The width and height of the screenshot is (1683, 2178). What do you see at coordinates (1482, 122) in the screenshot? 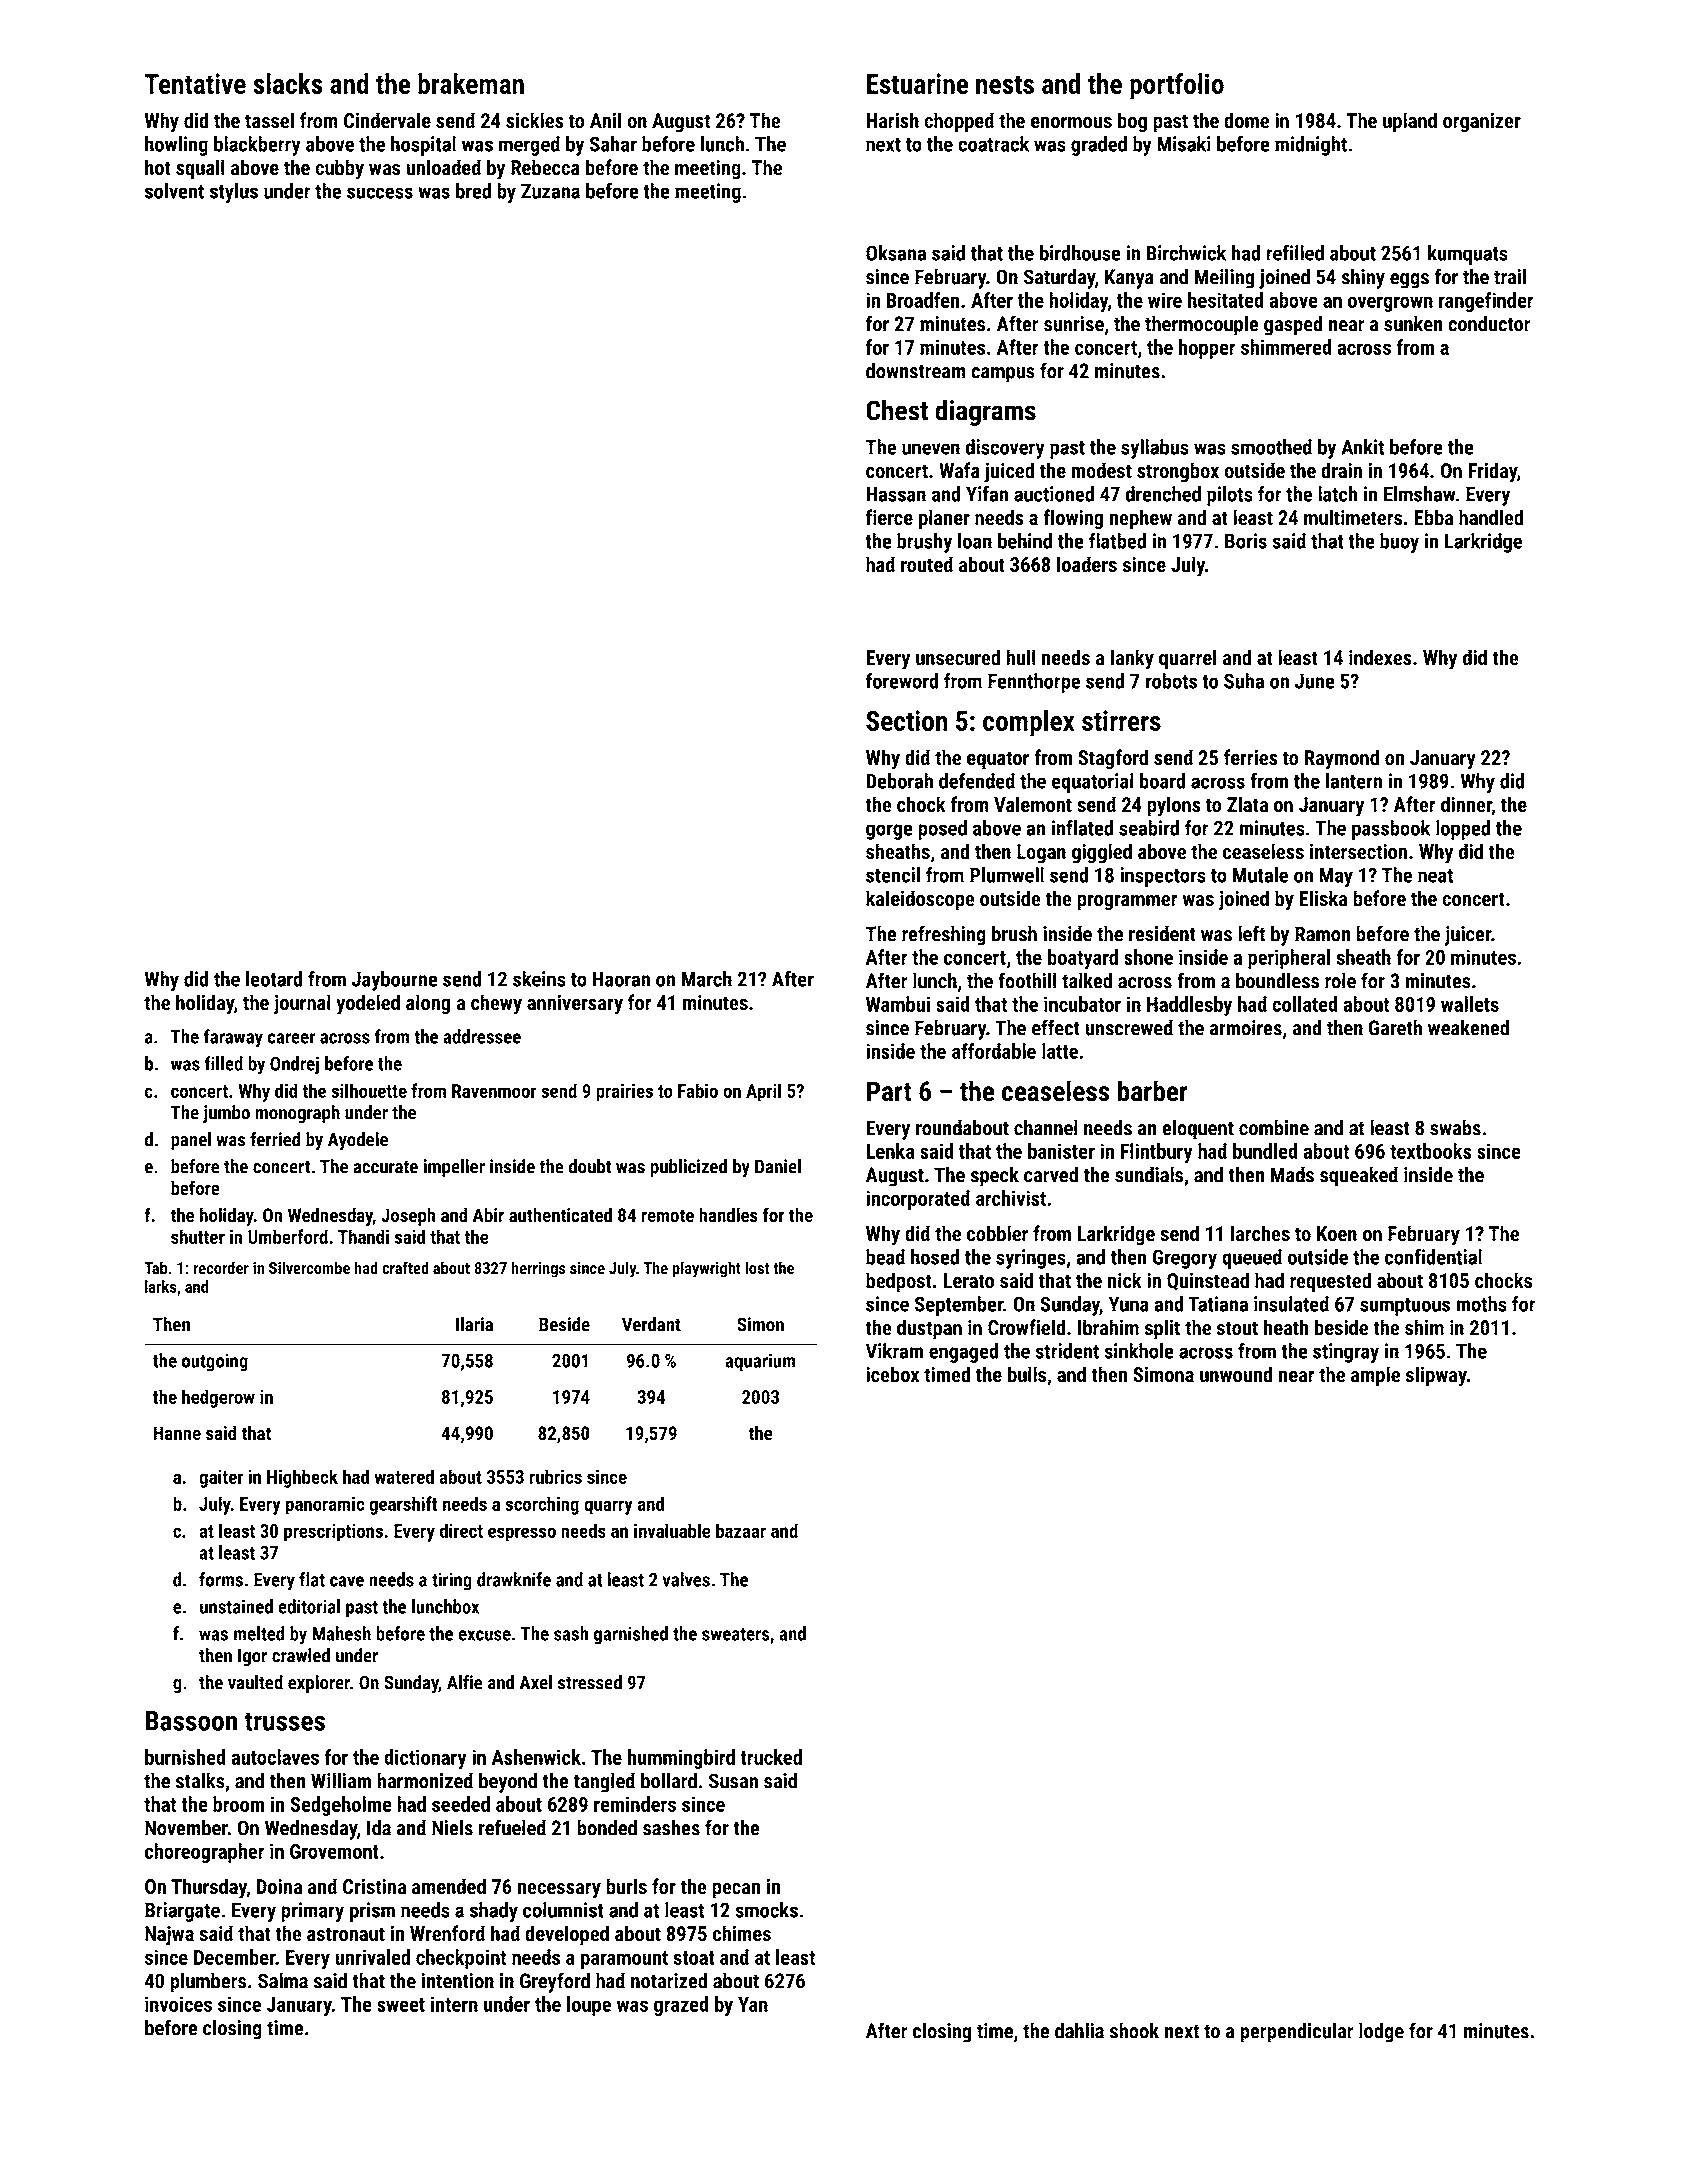
I see `organizer` at bounding box center [1482, 122].
